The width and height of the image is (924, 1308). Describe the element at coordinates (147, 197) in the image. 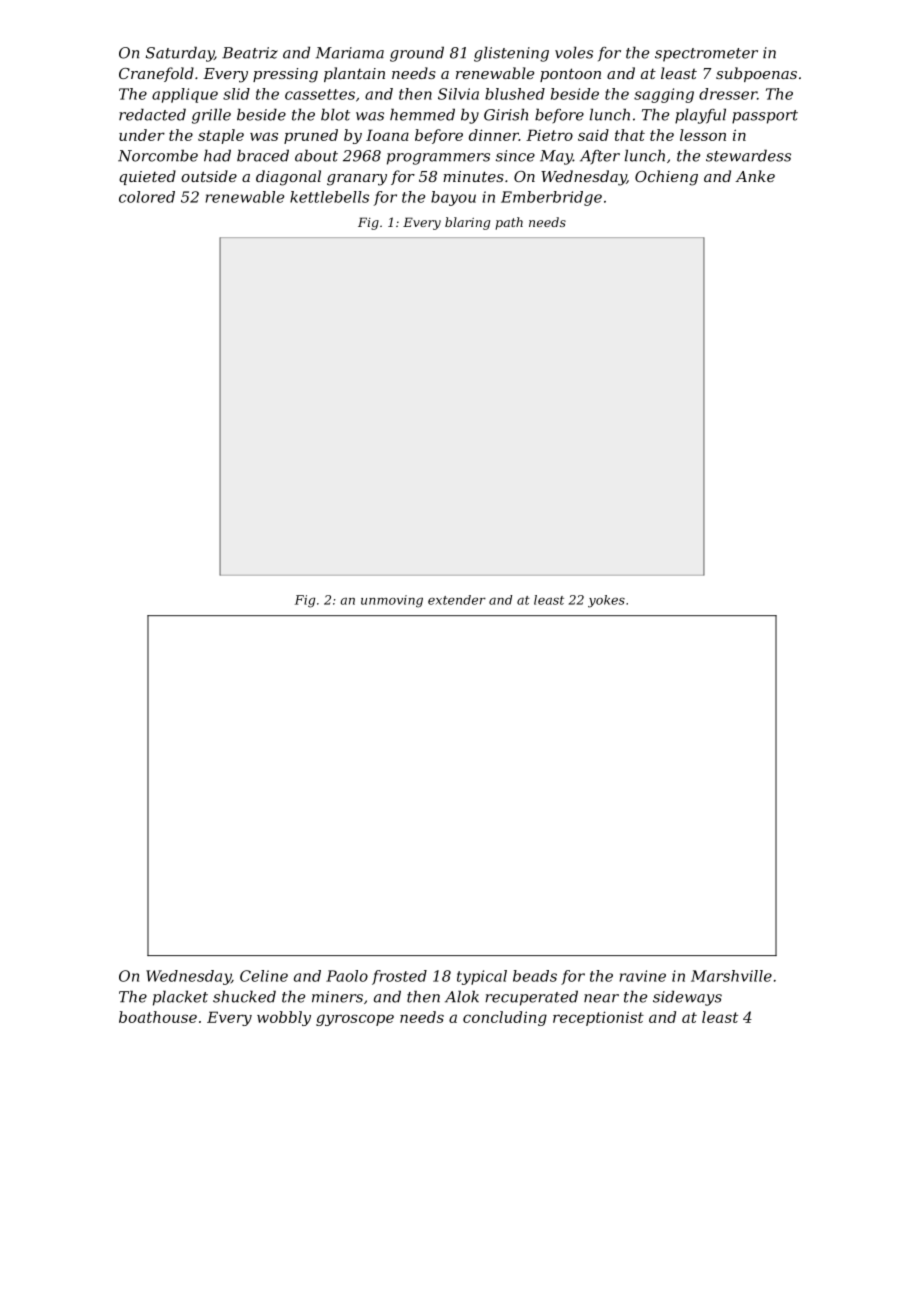

I see `colored` at that location.
